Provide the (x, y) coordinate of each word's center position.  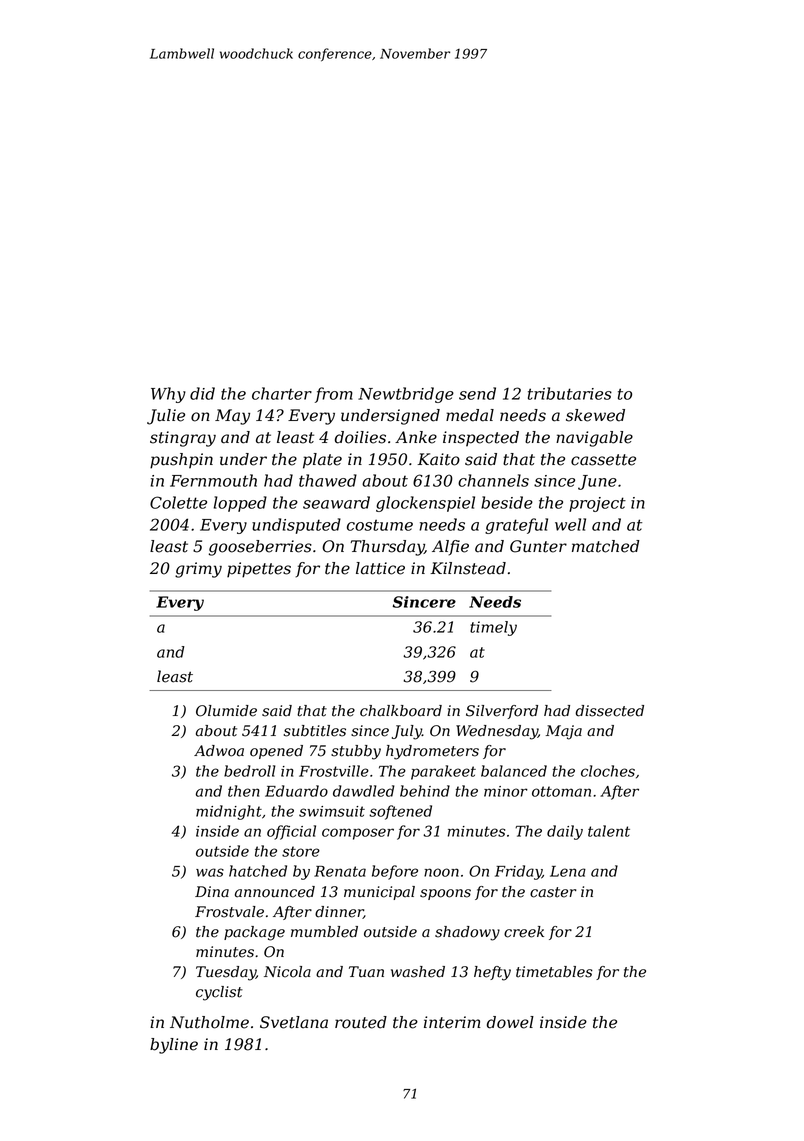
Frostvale (229, 912)
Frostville (334, 771)
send (477, 393)
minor (506, 791)
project (597, 504)
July (407, 732)
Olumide (226, 711)
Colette (178, 502)
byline (174, 1046)
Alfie (450, 548)
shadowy (467, 933)
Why (168, 395)
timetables (554, 972)
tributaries (570, 393)
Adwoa (219, 751)
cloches (608, 771)
